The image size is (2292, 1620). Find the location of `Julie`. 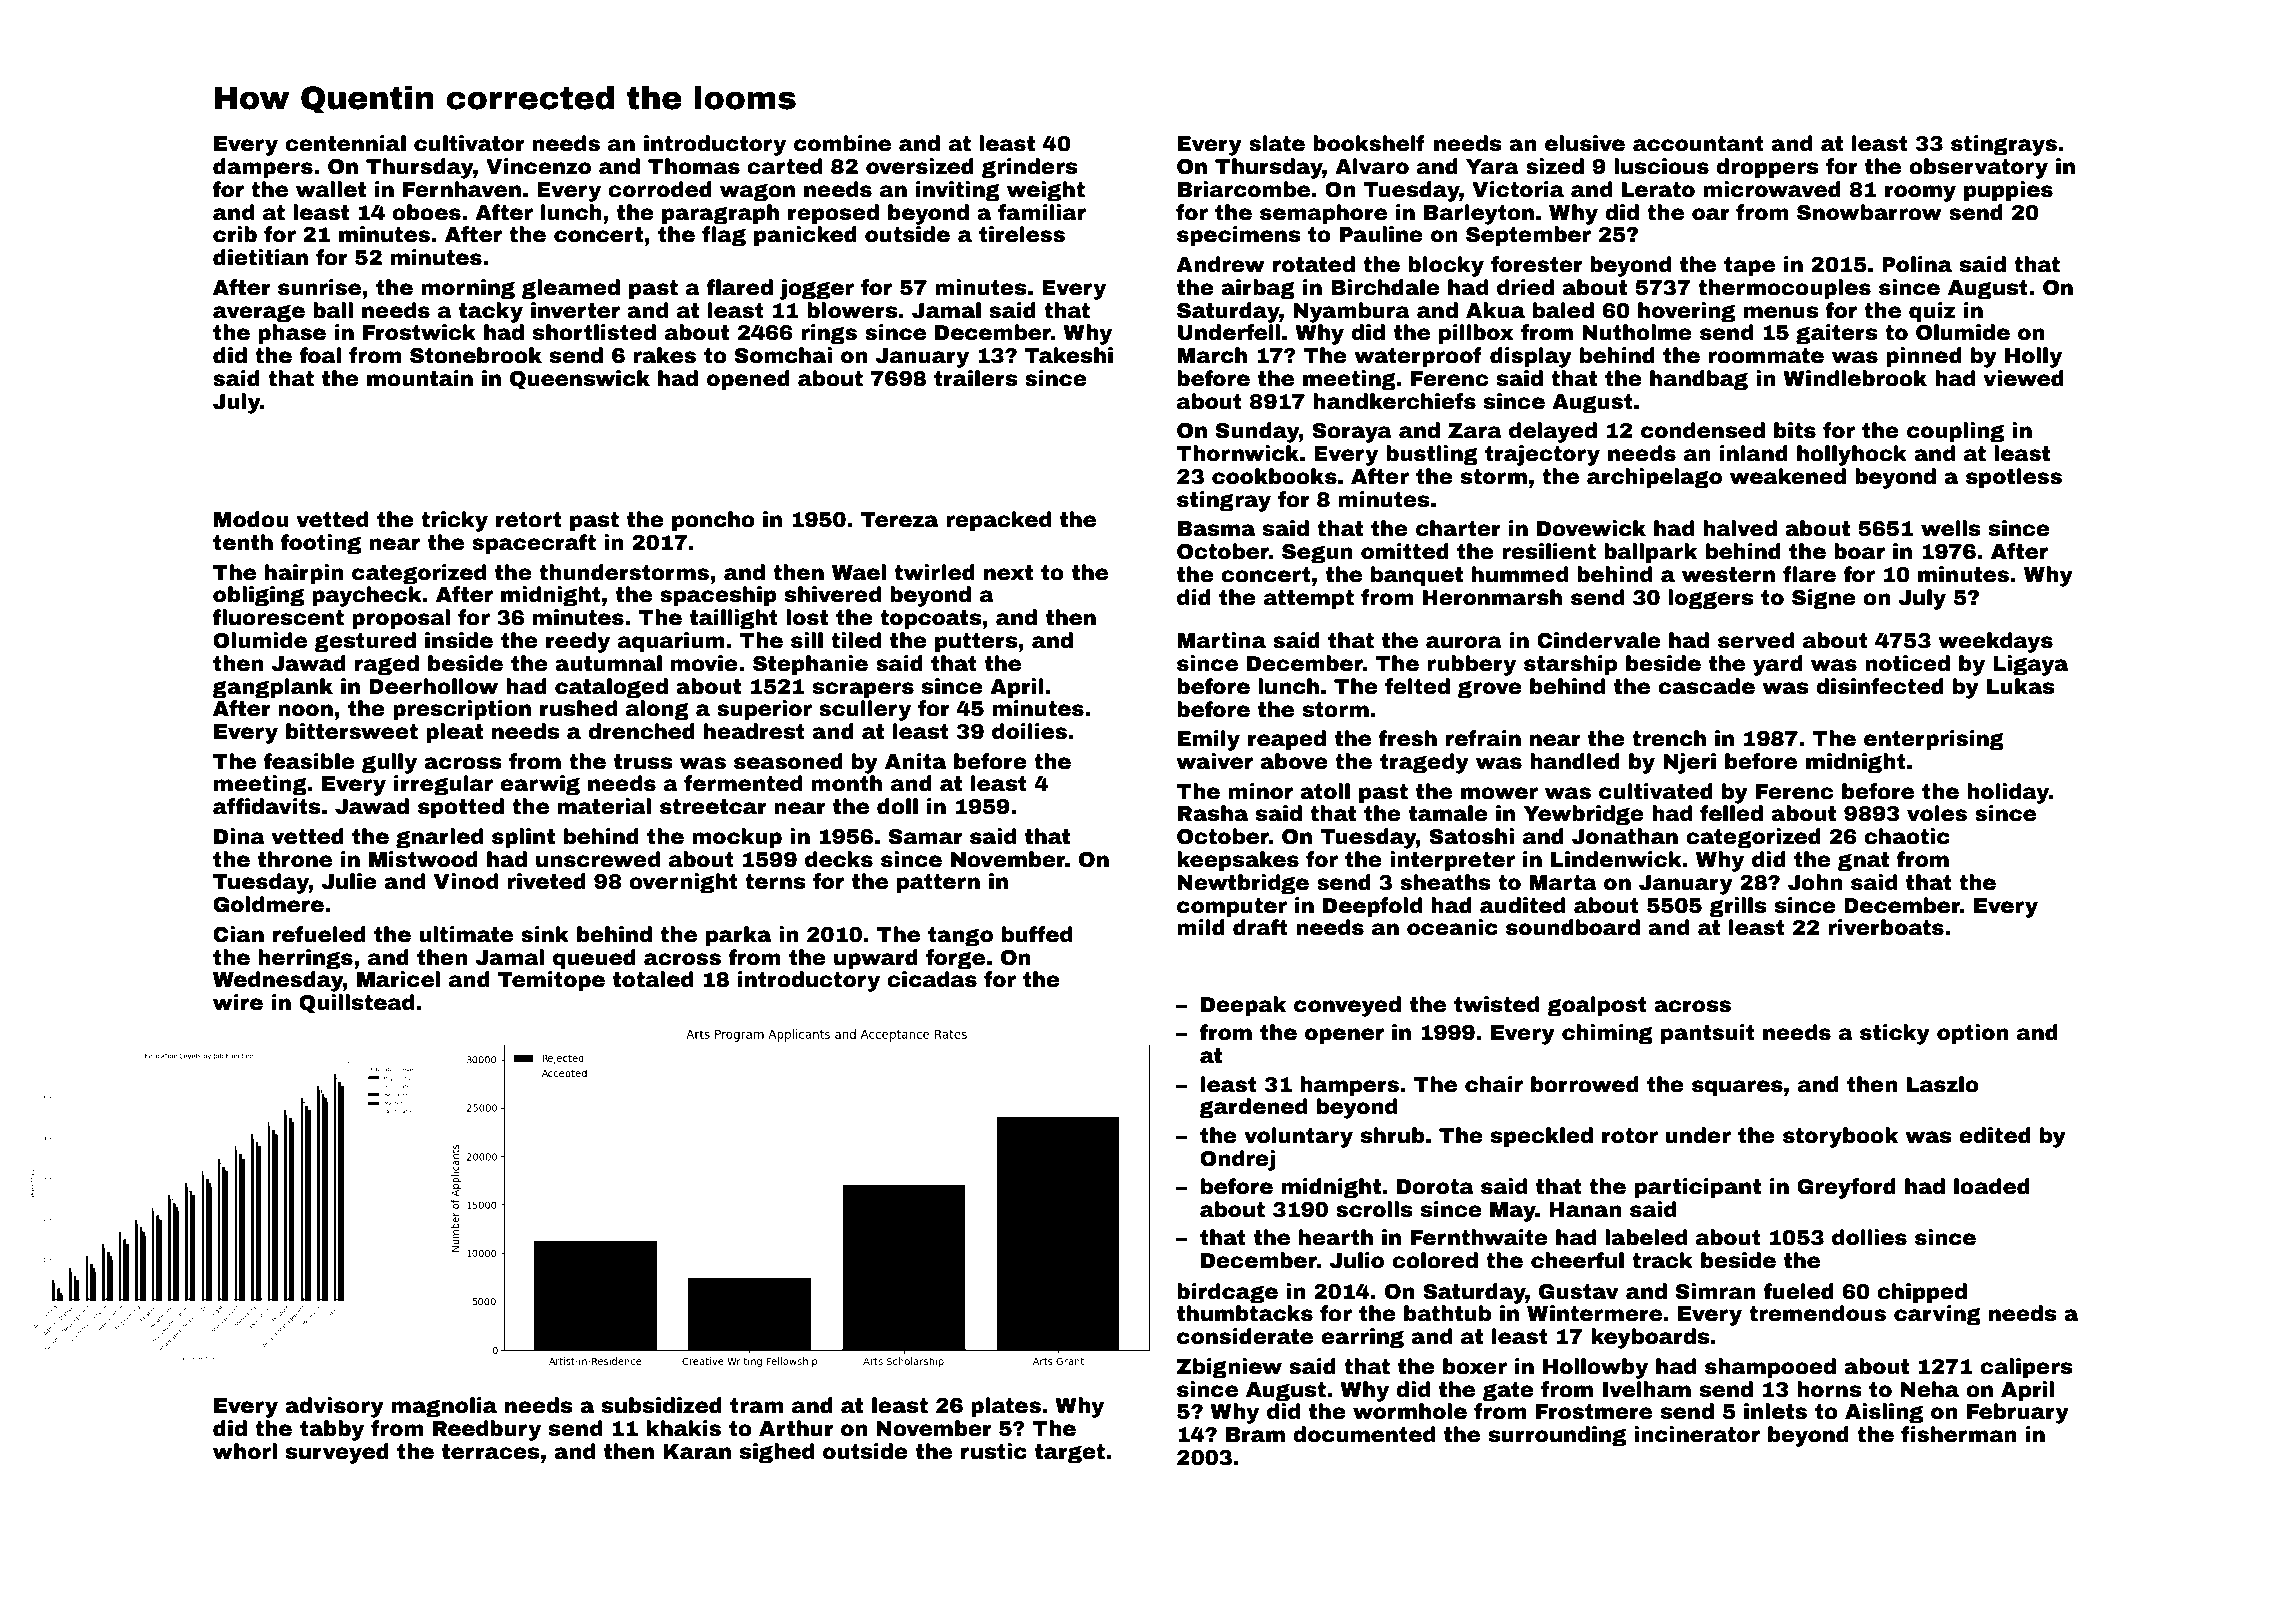

Julie is located at coordinates (349, 881).
